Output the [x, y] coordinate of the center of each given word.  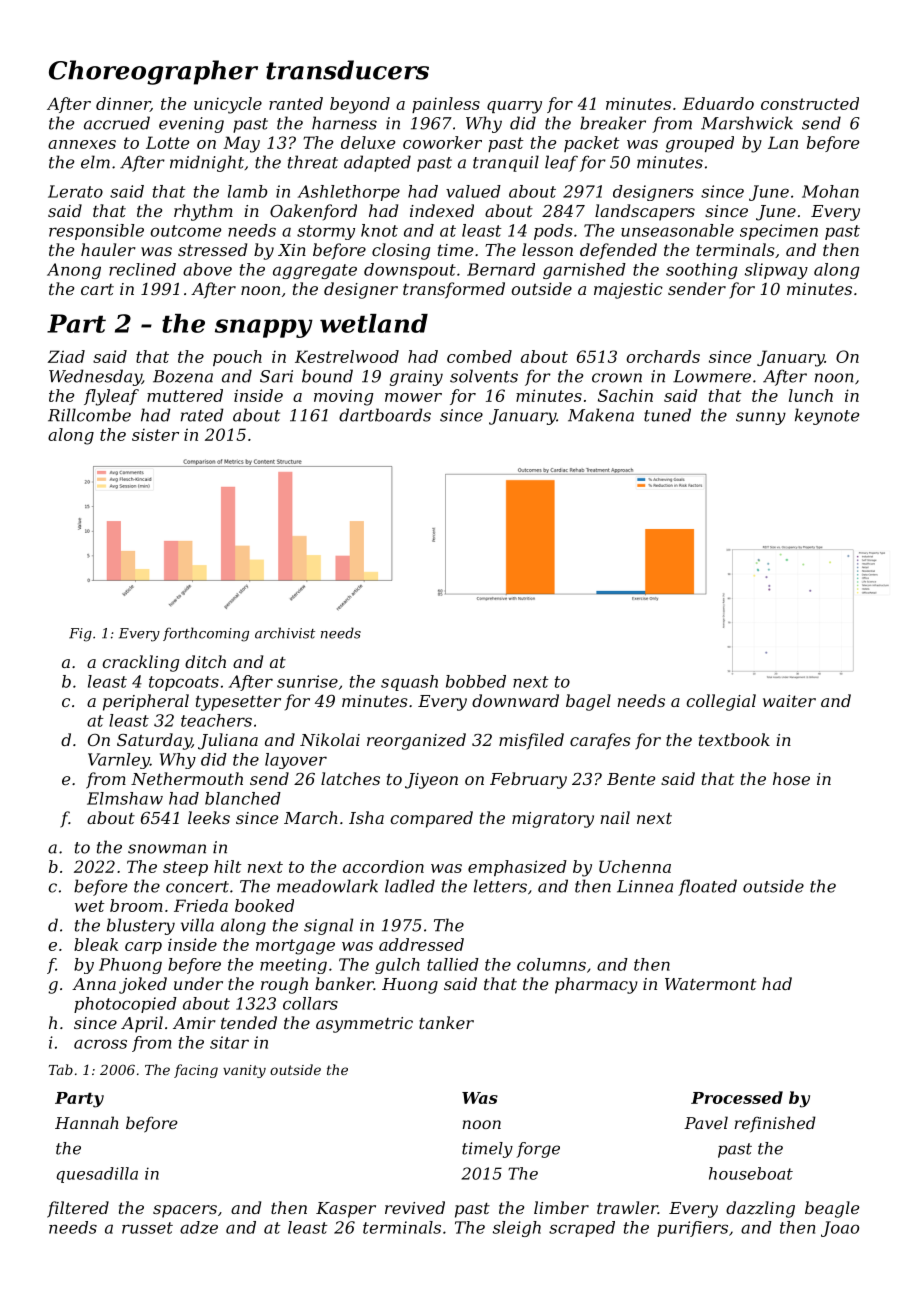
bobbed [476, 681]
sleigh [517, 1229]
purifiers [692, 1229]
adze [199, 1227]
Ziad [66, 356]
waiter [789, 701]
